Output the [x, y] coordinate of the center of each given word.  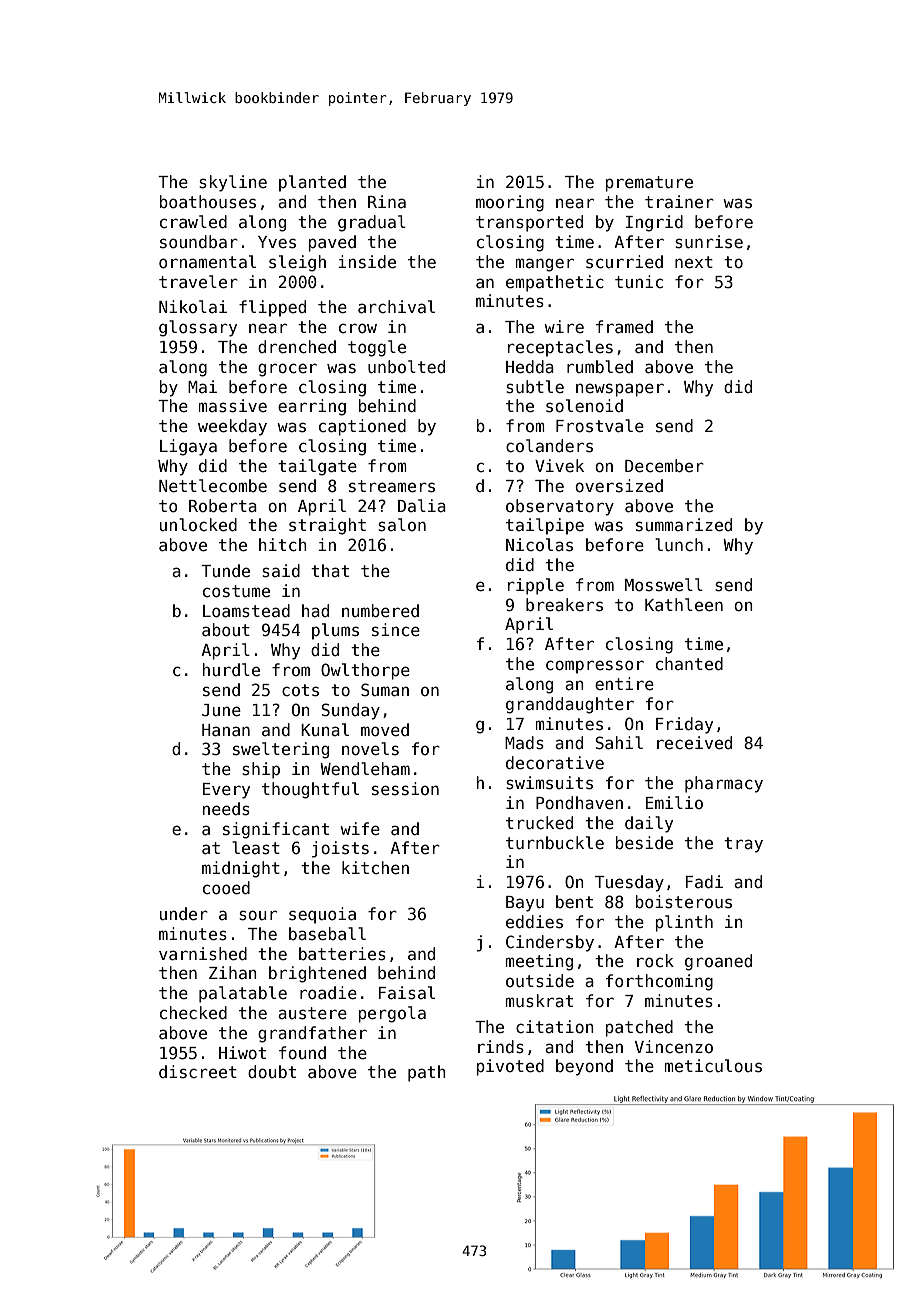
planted [312, 183]
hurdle [231, 670]
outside [540, 981]
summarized [684, 525]
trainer [679, 202]
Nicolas [539, 545]
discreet [198, 1072]
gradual [372, 223]
